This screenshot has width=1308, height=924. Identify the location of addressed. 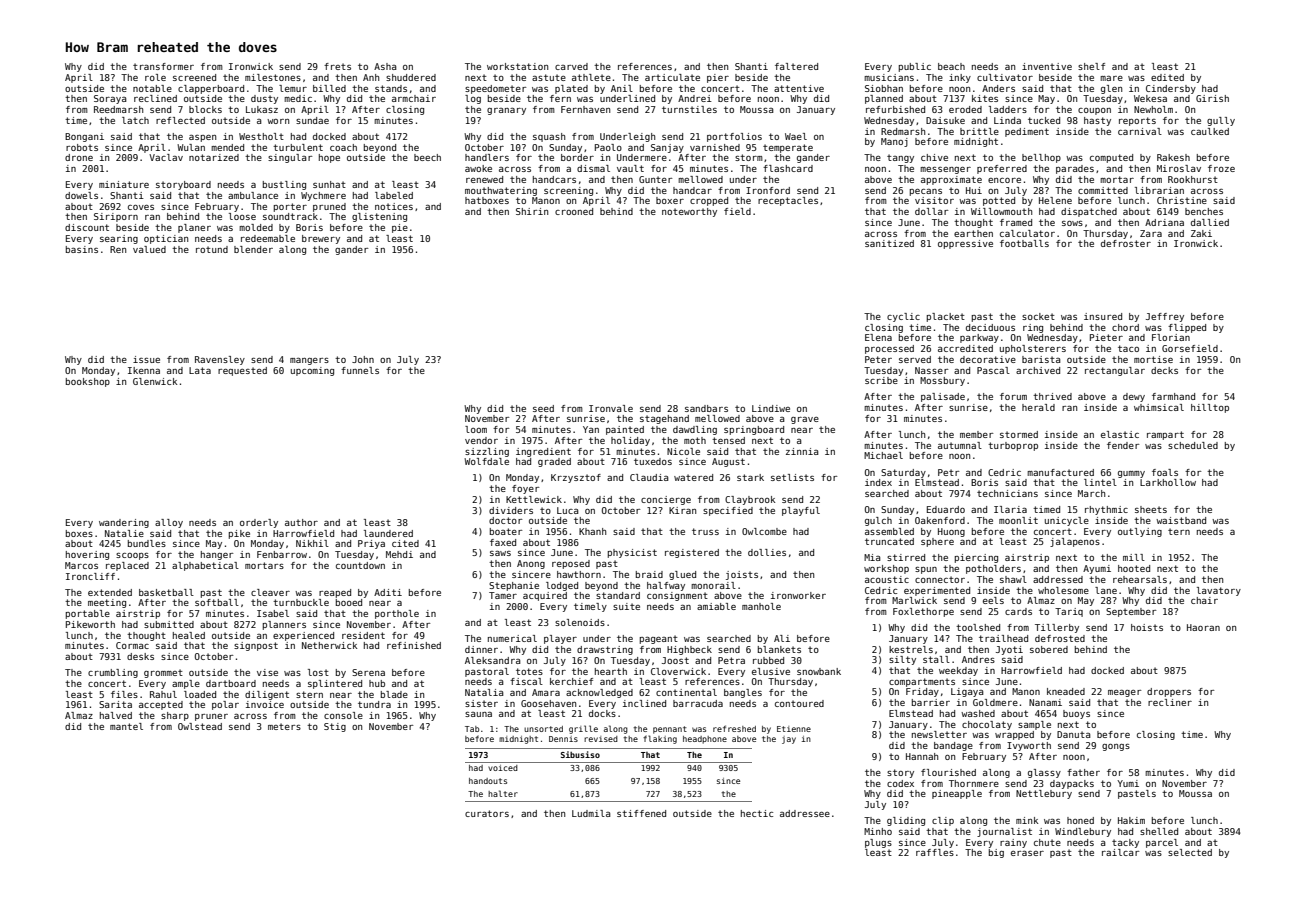
(1058, 579).
